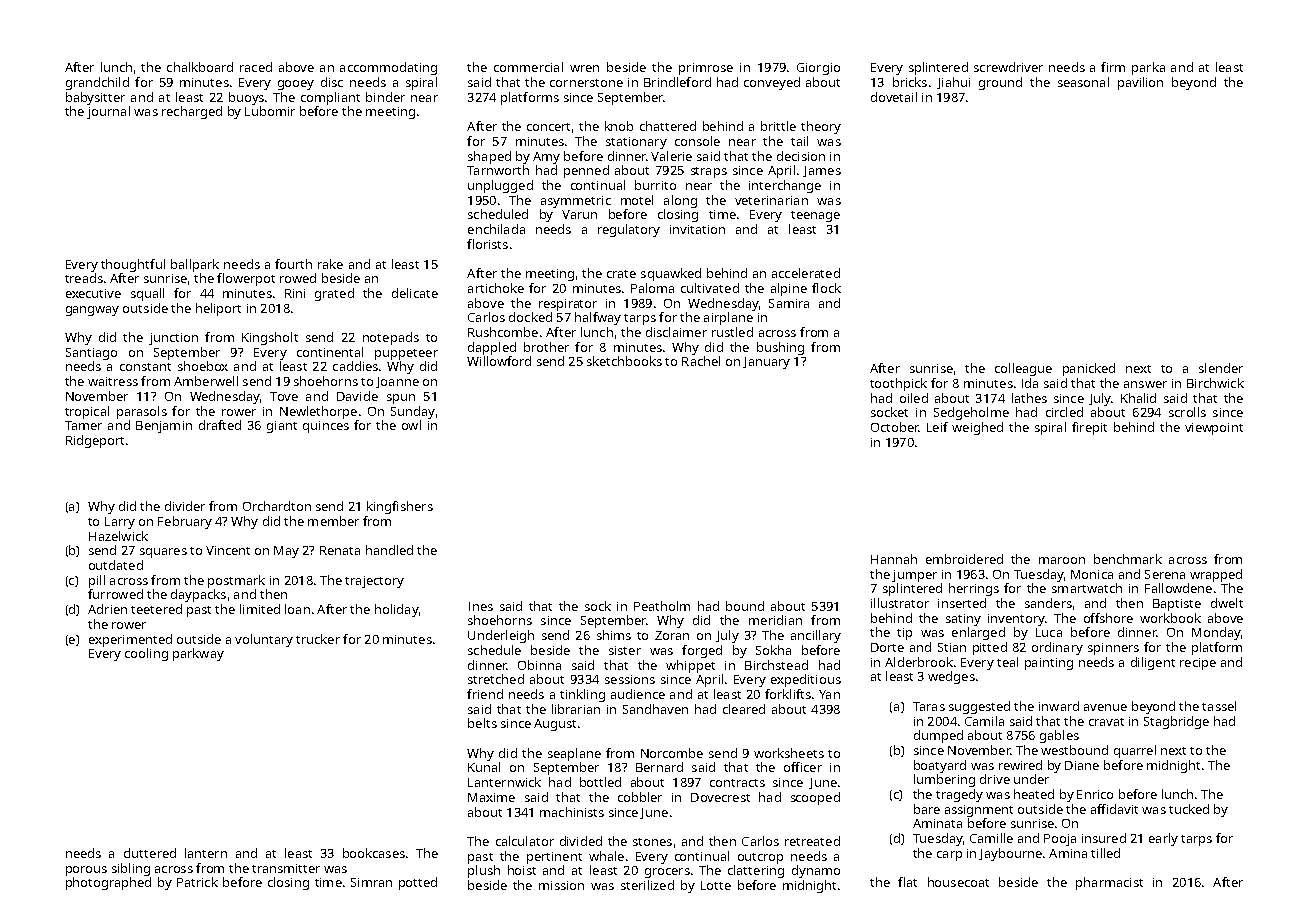 The image size is (1308, 924). I want to click on Ridgeport, so click(95, 441).
